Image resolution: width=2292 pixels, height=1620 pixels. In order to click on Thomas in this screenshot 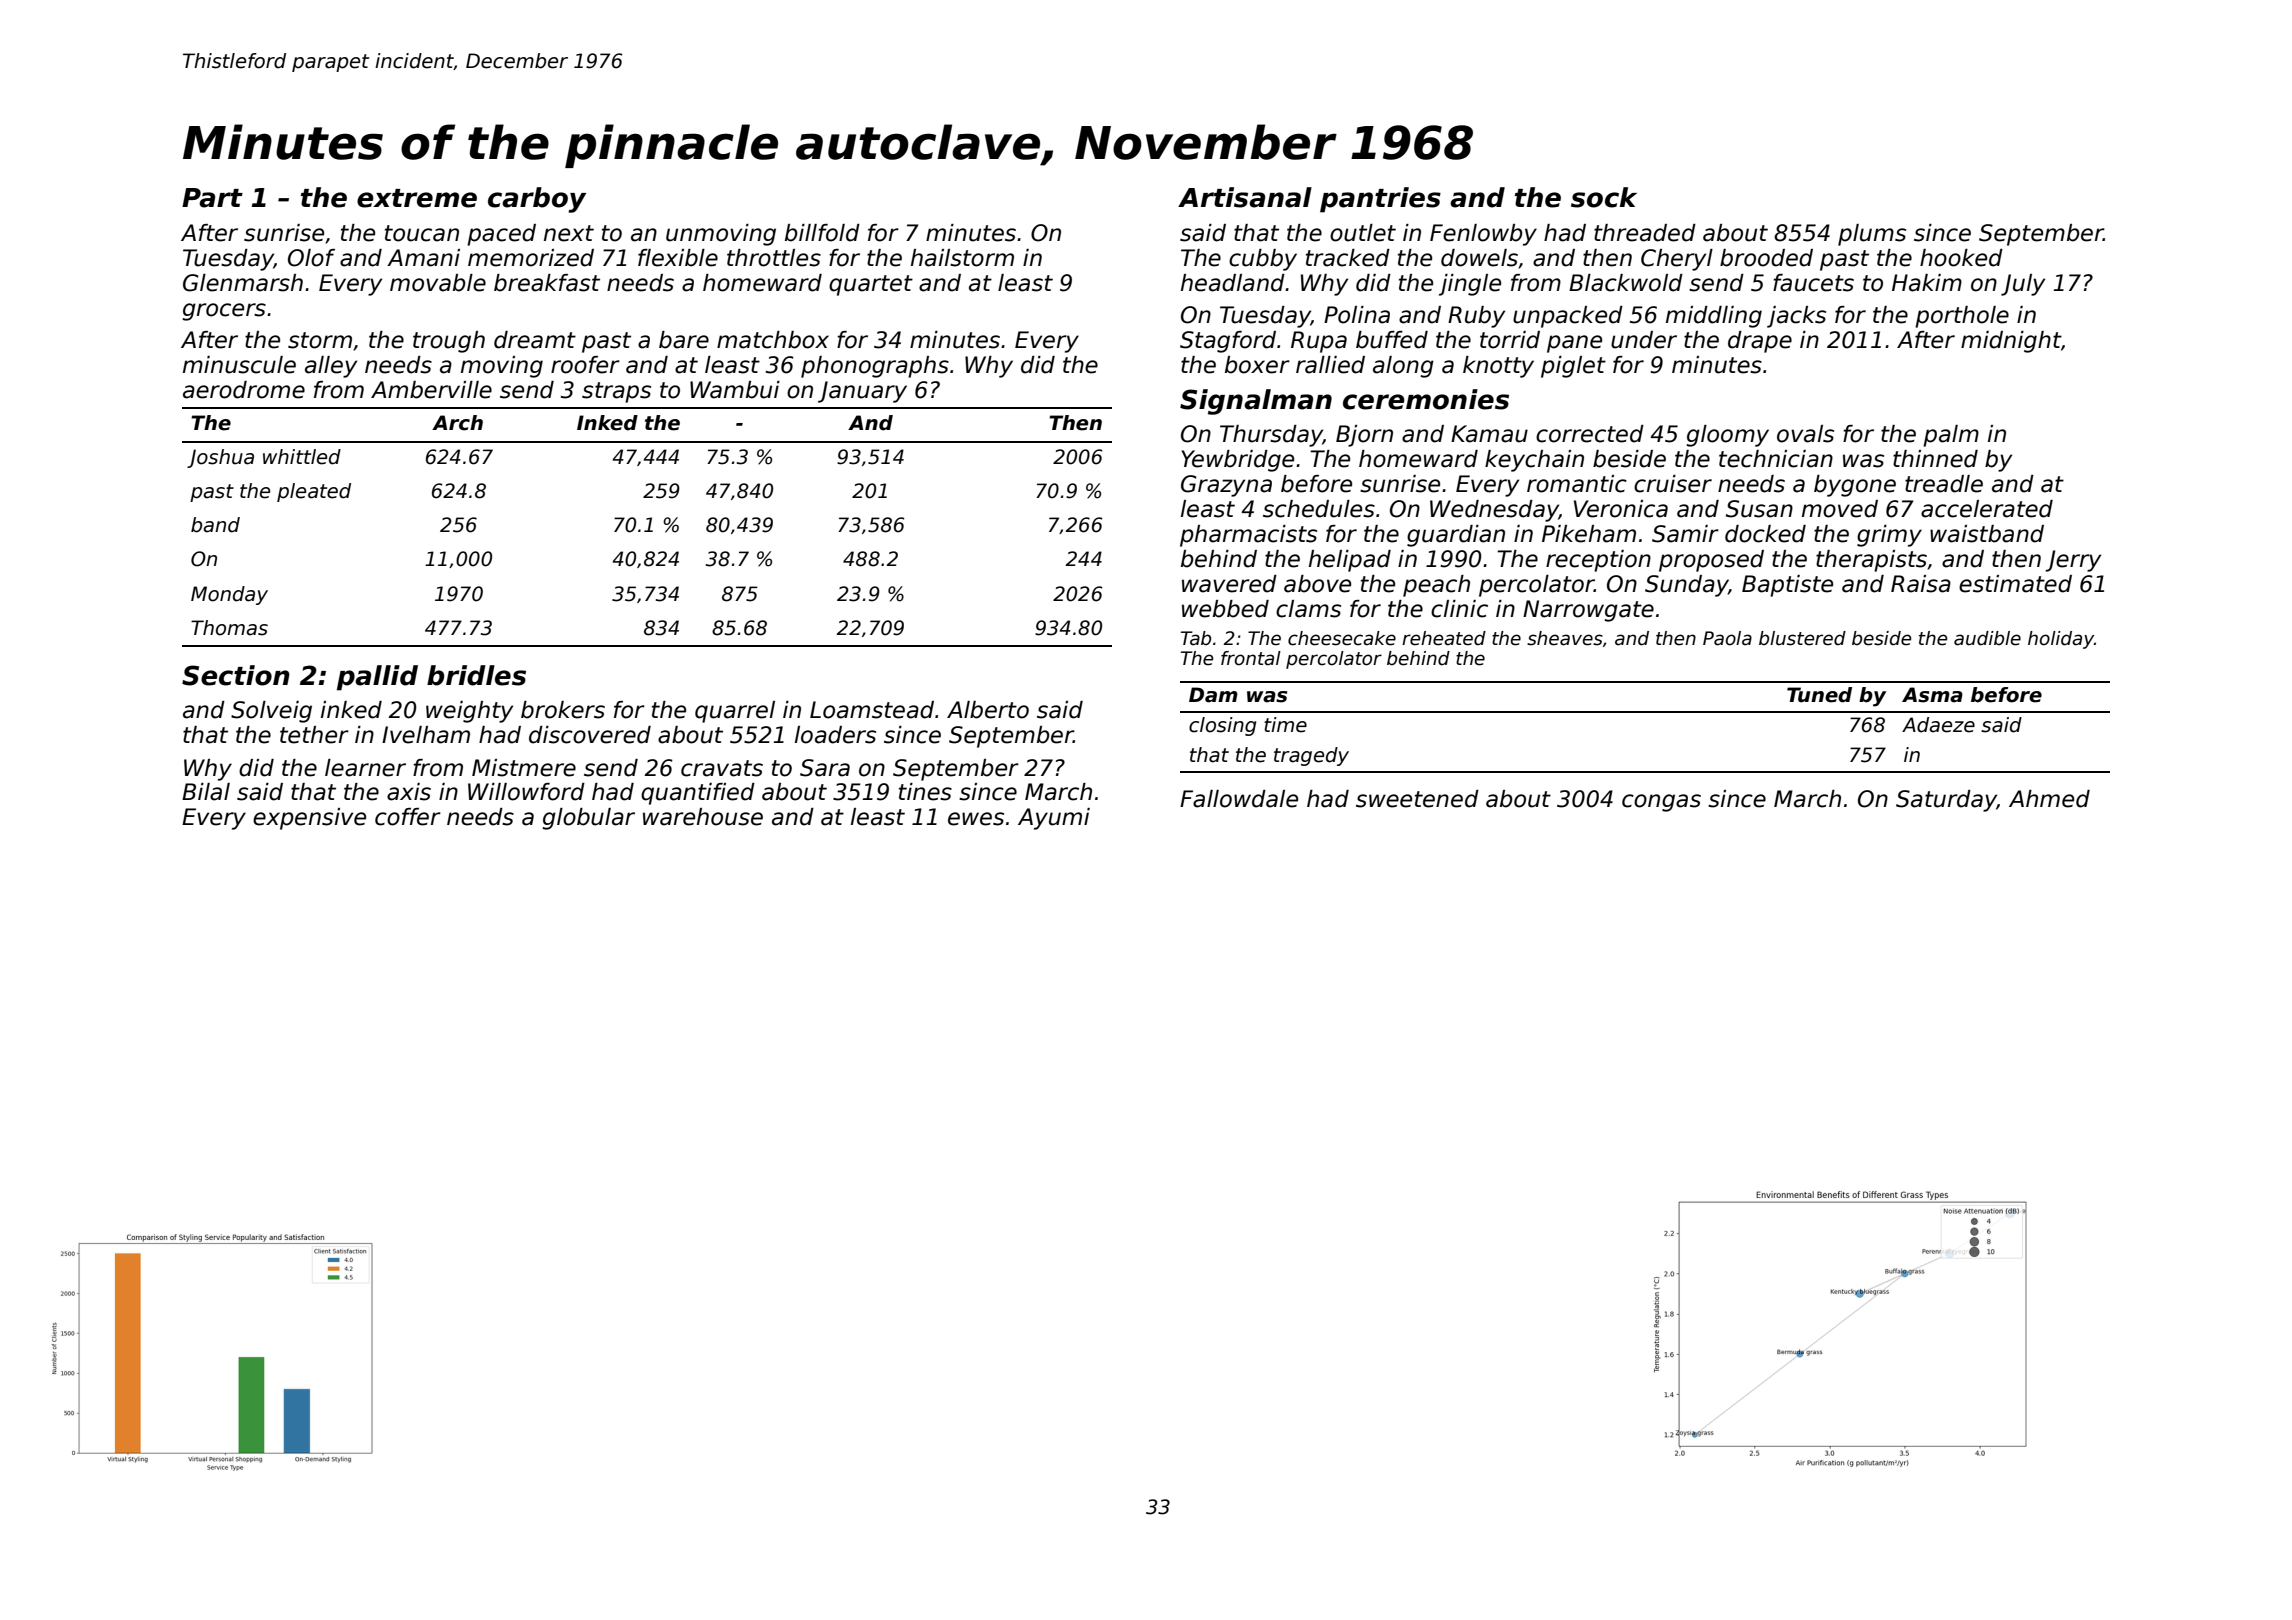, I will do `click(229, 628)`.
